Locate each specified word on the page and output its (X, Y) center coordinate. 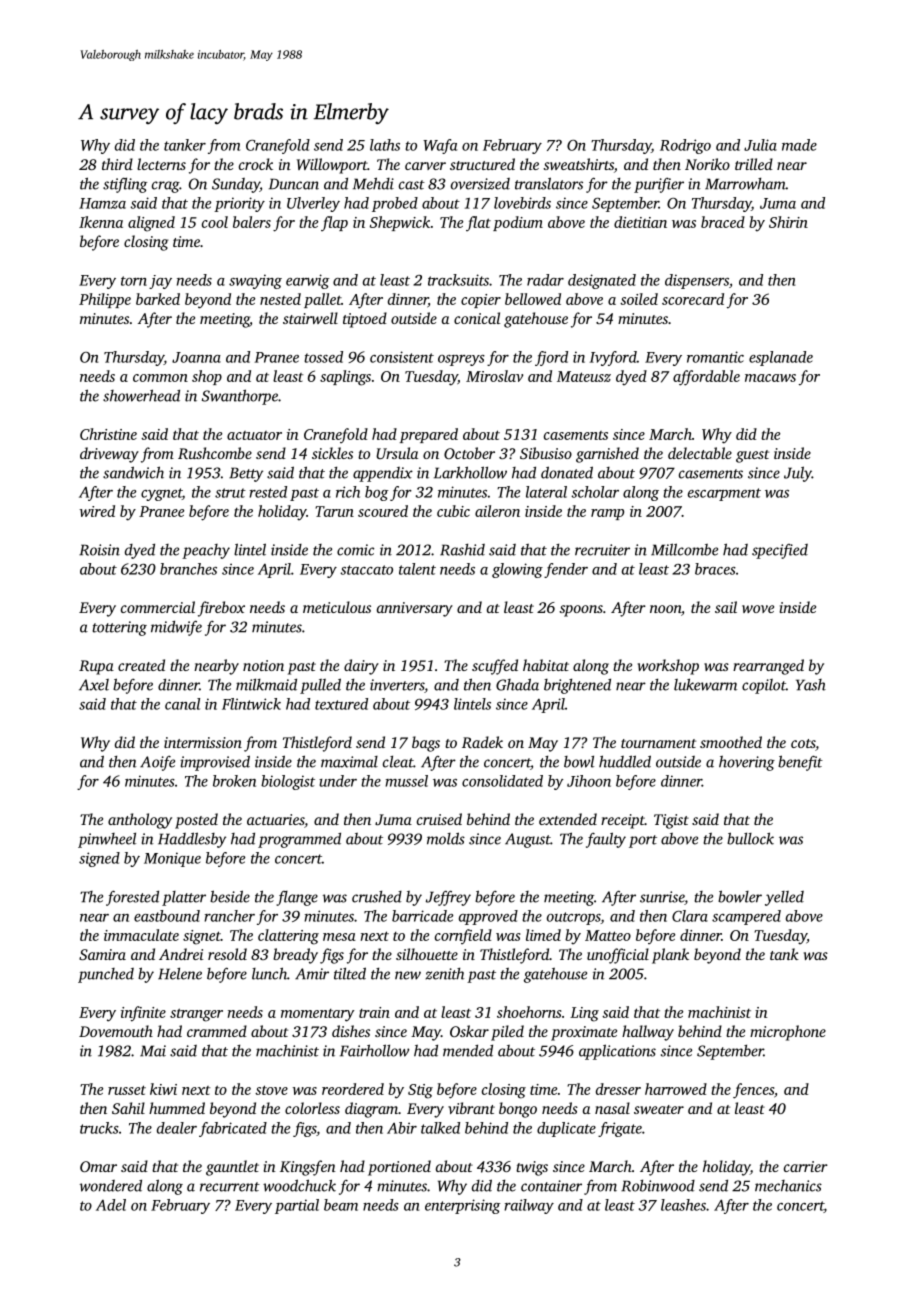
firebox (221, 609)
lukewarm (705, 684)
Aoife (157, 763)
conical (477, 318)
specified (780, 551)
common (160, 378)
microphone (788, 1033)
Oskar (469, 1031)
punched (106, 975)
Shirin (788, 222)
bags (426, 744)
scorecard (693, 299)
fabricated (233, 1129)
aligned (151, 224)
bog (377, 493)
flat (478, 223)
